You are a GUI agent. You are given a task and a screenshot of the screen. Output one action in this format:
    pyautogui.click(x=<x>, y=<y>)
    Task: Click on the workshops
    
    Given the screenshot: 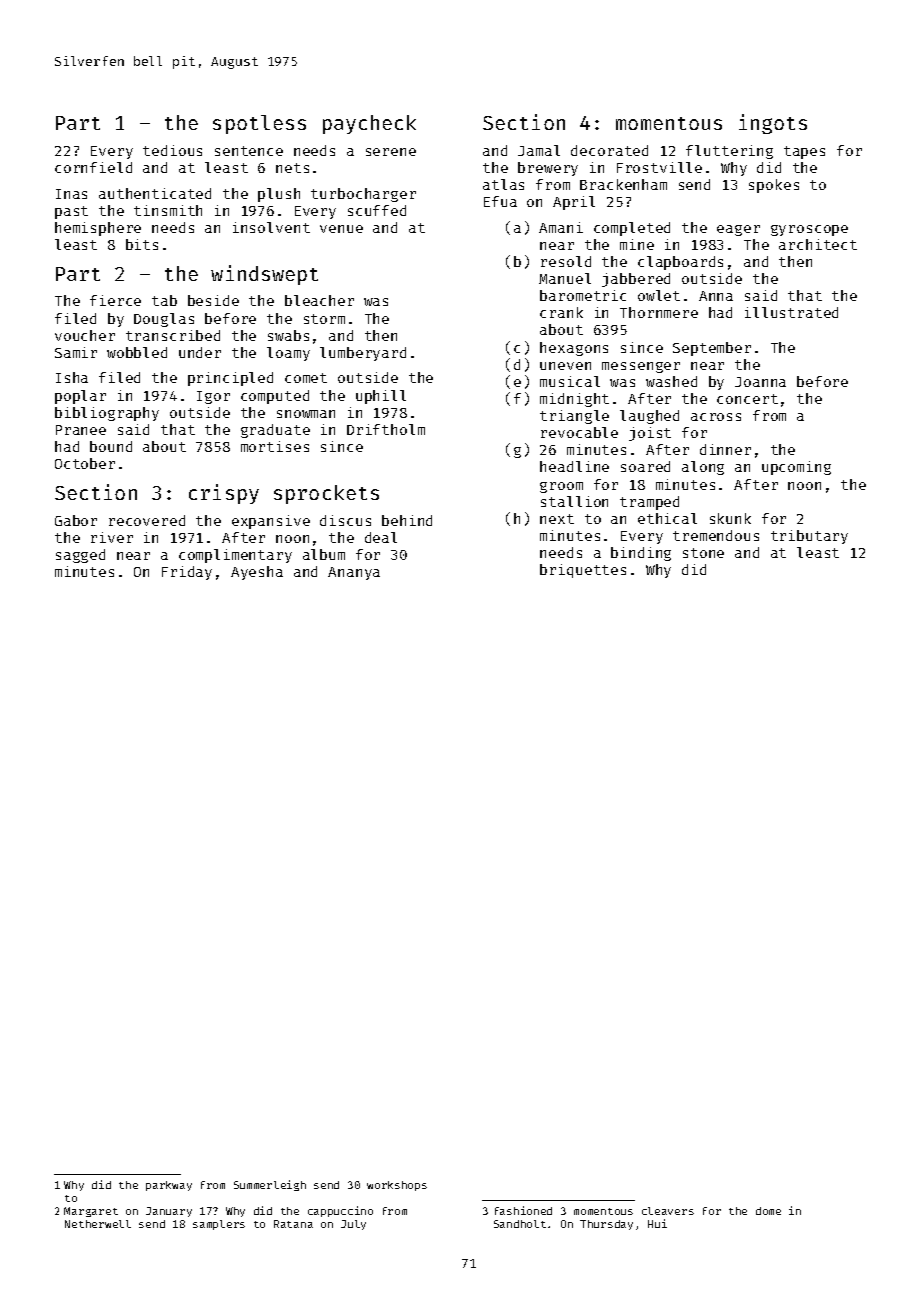 What is the action you would take?
    pyautogui.click(x=397, y=1186)
